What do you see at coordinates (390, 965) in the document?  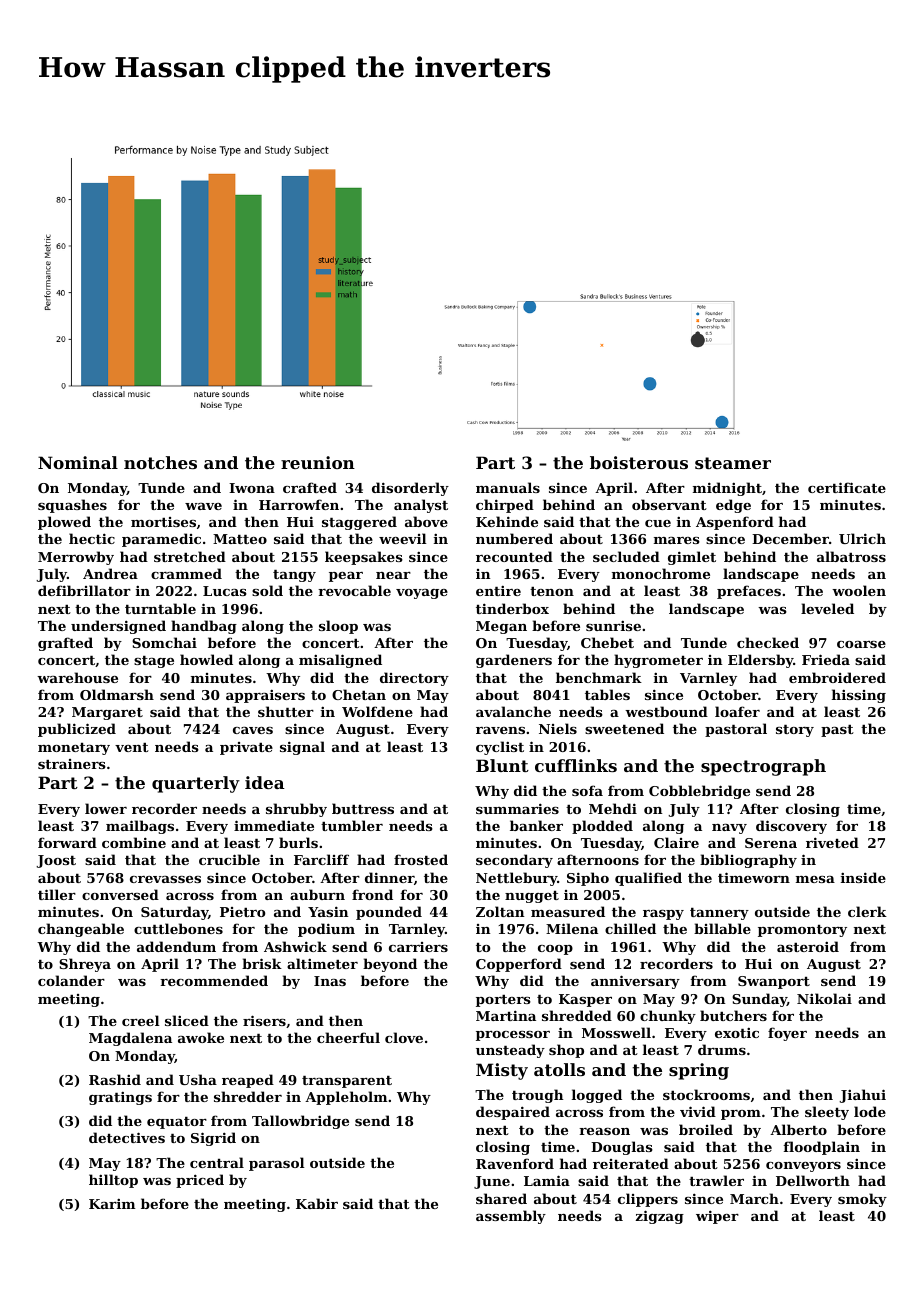 I see `beyond` at bounding box center [390, 965].
